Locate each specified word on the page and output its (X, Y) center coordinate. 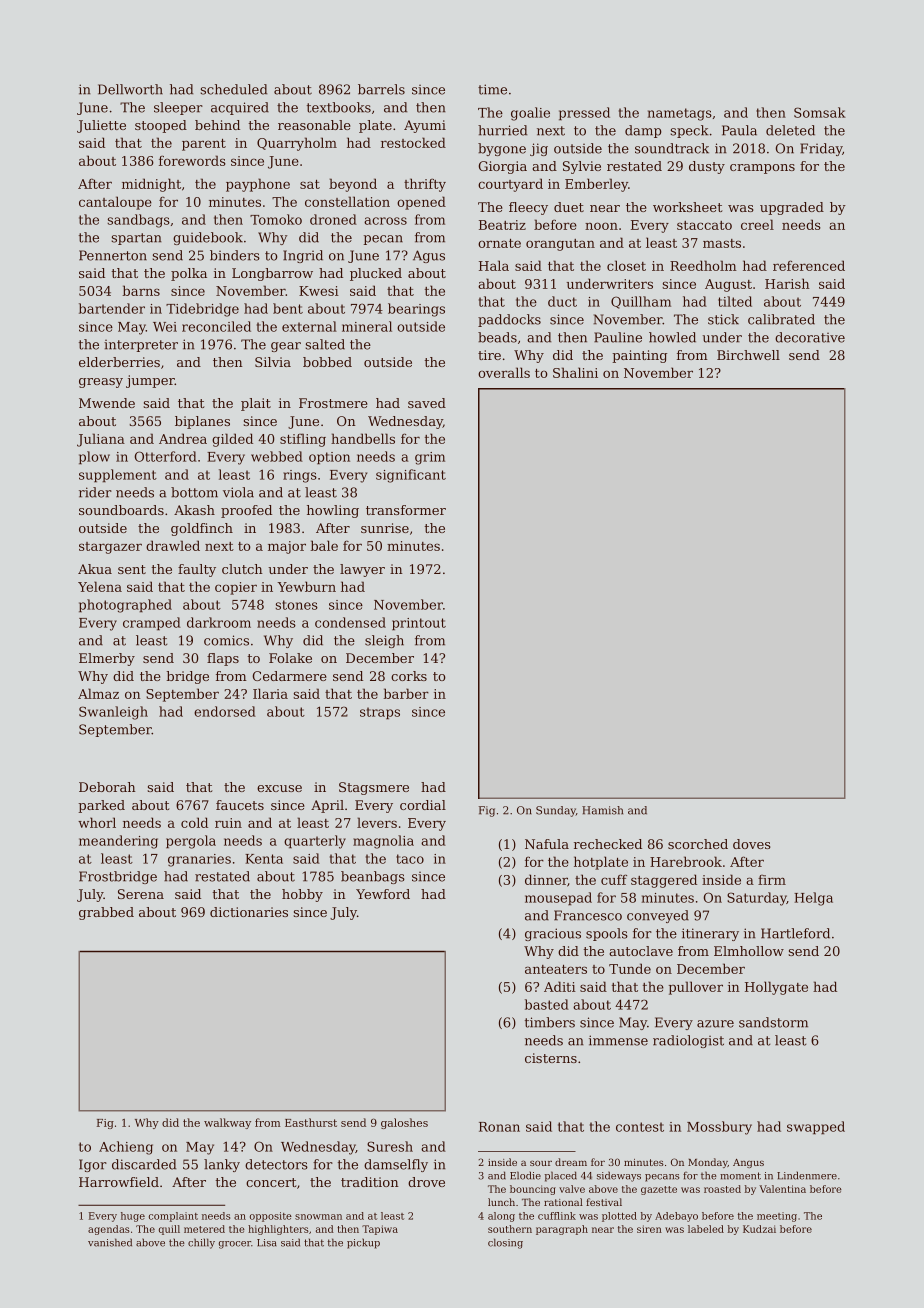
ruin (228, 823)
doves (752, 844)
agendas (109, 1230)
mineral (367, 326)
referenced (809, 265)
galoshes (404, 1123)
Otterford (165, 456)
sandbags (138, 221)
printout (419, 624)
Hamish (602, 810)
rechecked (608, 844)
